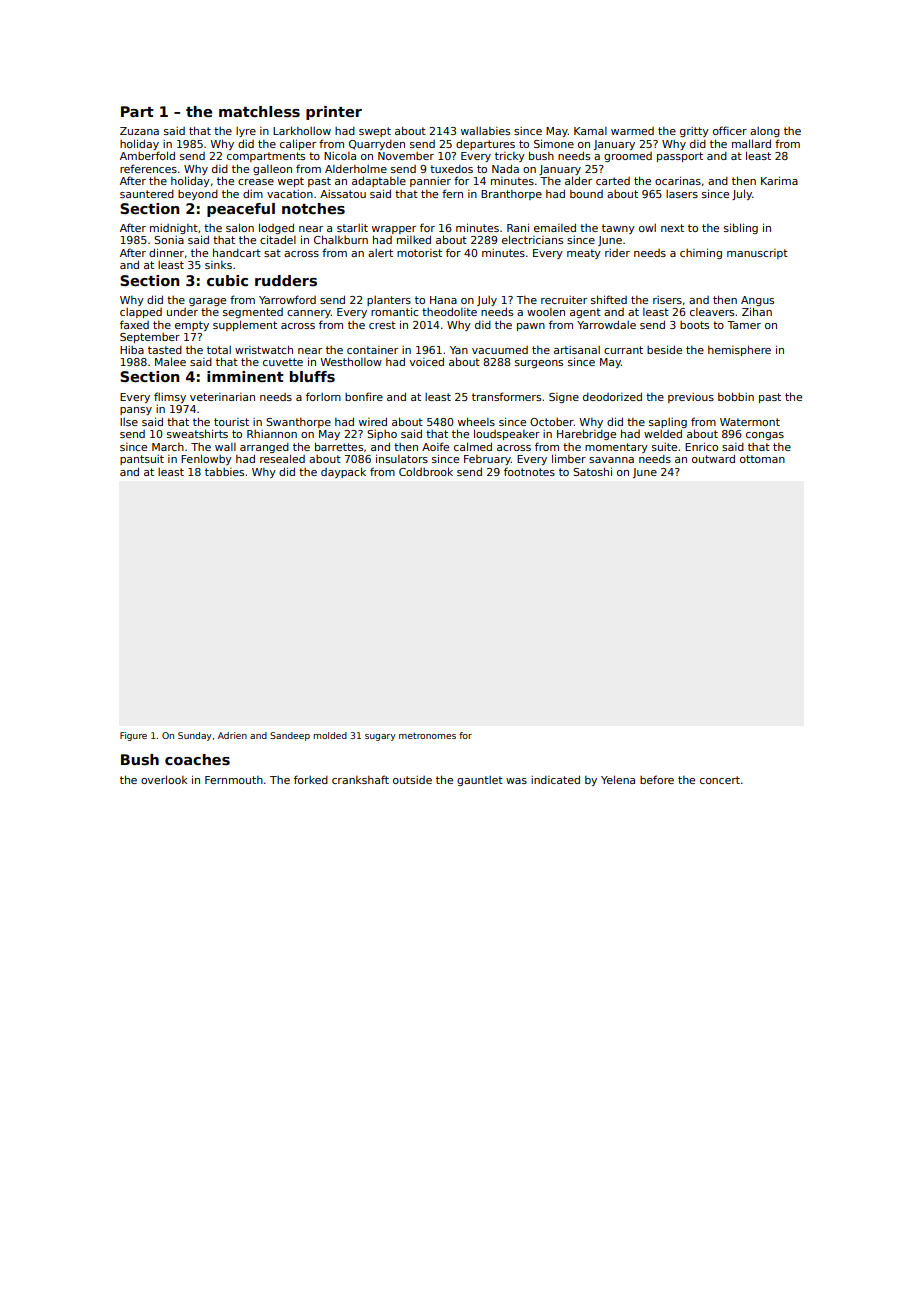  What do you see at coordinates (232, 735) in the screenshot?
I see `Adrien` at bounding box center [232, 735].
